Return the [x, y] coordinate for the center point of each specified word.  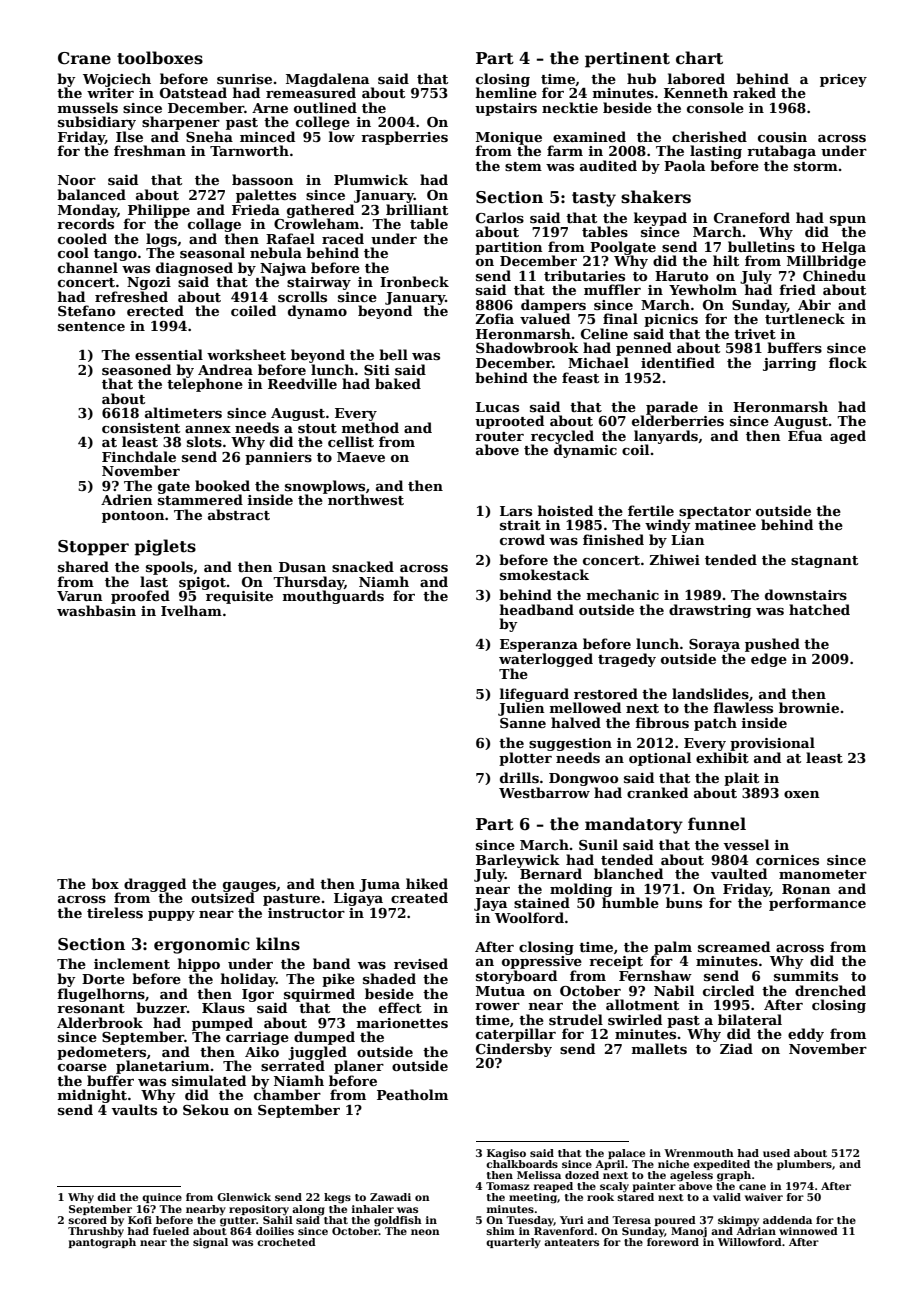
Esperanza [539, 645]
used [776, 1153]
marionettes [402, 1023]
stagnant [824, 562]
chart [699, 58]
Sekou [206, 1109]
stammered [200, 500]
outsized [223, 897]
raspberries [404, 138]
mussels [88, 107]
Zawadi [390, 1197]
